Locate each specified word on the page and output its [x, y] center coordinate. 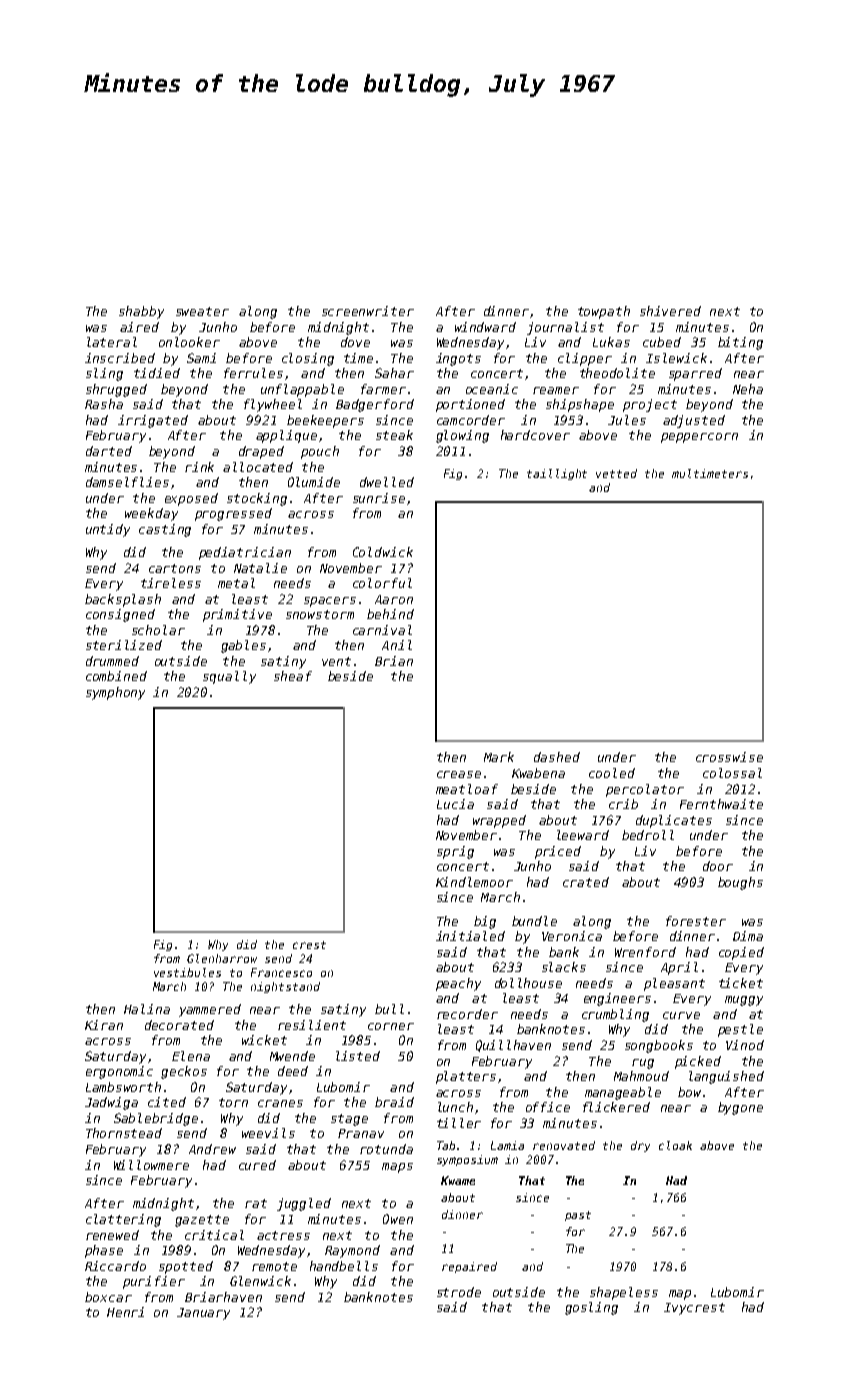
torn [233, 1102]
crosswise [729, 757]
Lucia [455, 804]
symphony [115, 693]
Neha [748, 389]
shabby [141, 312]
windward [485, 327]
